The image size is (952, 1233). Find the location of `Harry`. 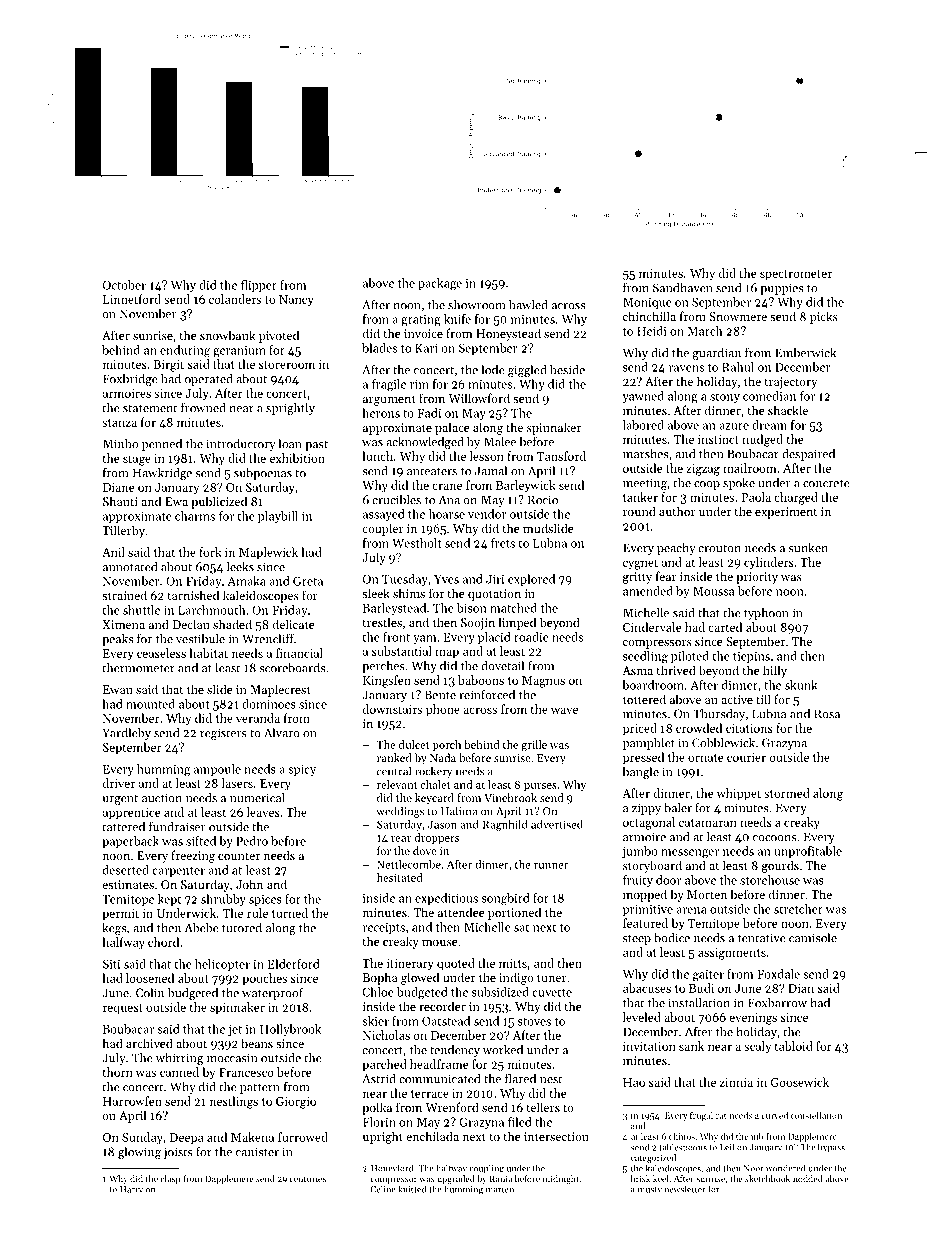

Harry is located at coordinates (131, 1190).
